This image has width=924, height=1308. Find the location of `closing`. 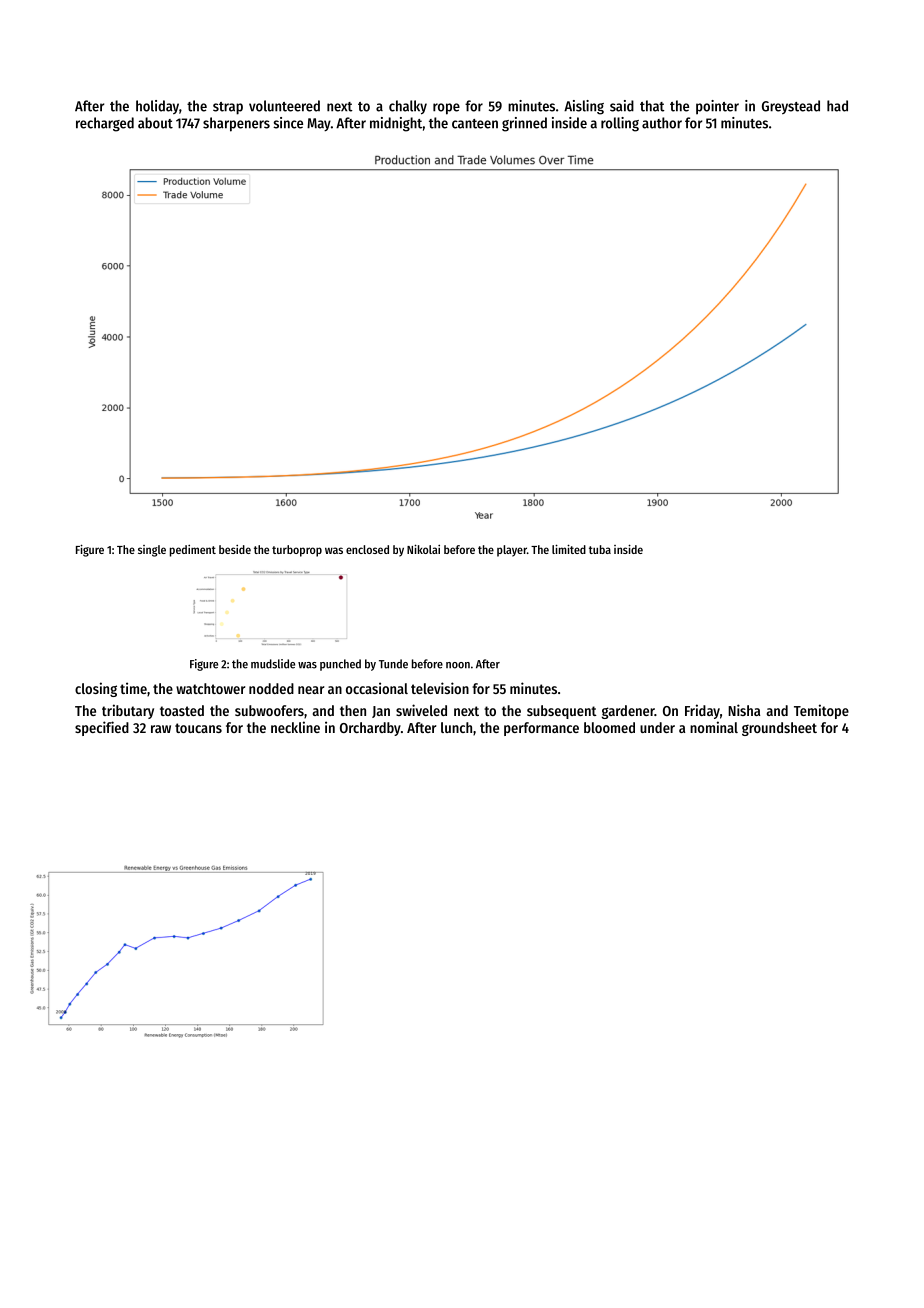

closing is located at coordinates (96, 689).
